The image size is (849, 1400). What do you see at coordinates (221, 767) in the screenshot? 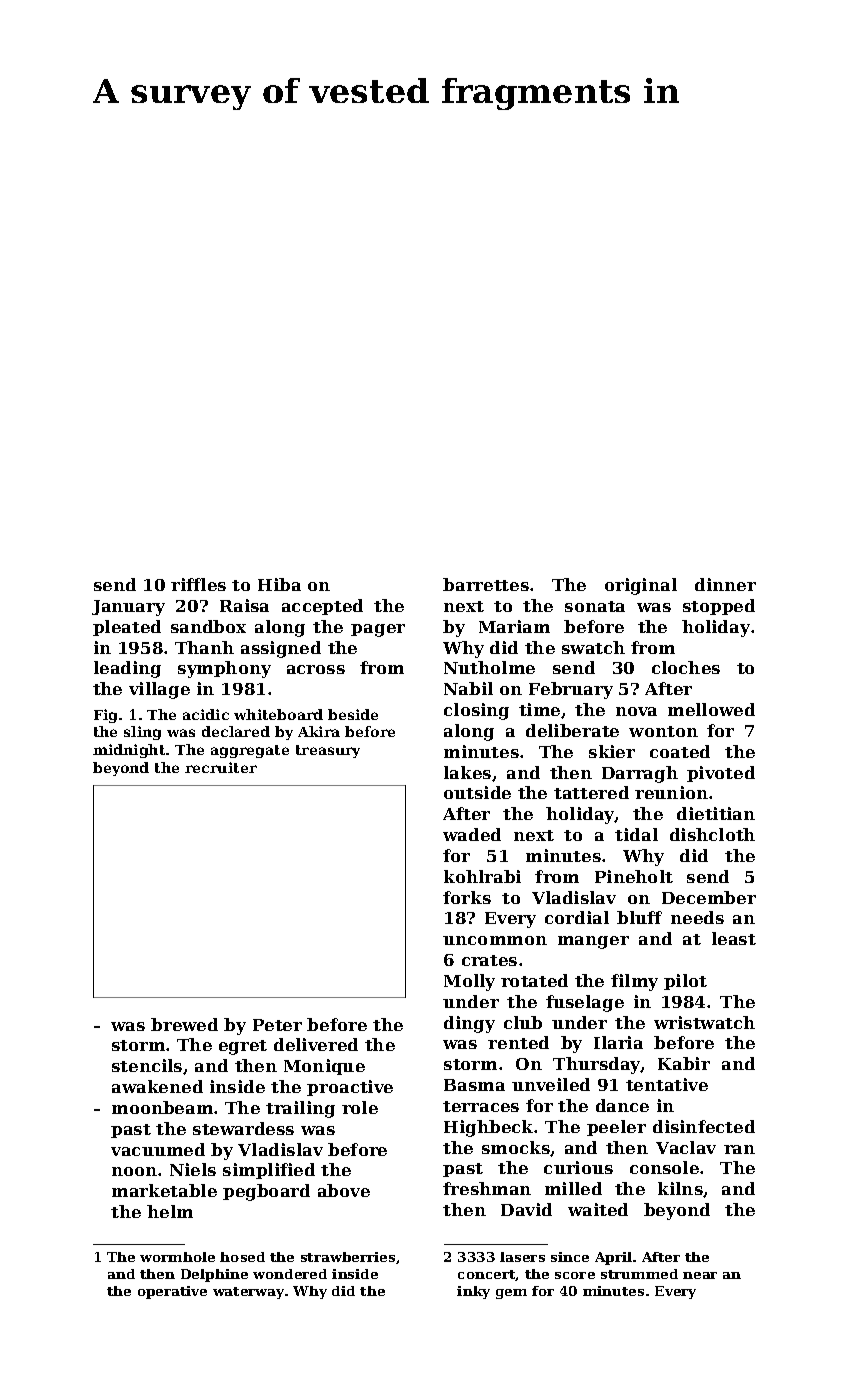
I see `recruiter` at bounding box center [221, 767].
